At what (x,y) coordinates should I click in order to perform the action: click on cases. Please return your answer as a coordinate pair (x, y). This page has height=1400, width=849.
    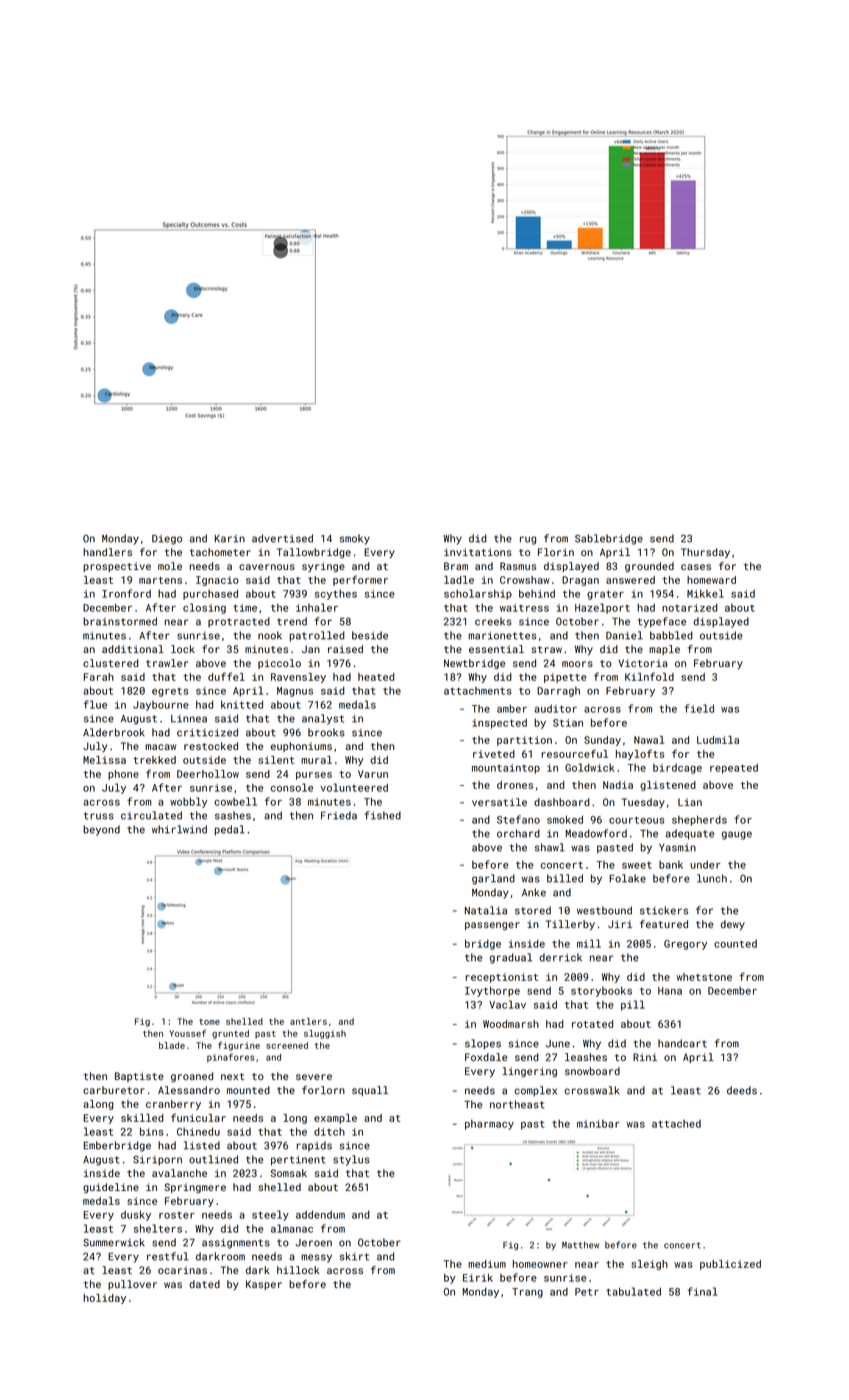
    Looking at the image, I should click on (696, 567).
